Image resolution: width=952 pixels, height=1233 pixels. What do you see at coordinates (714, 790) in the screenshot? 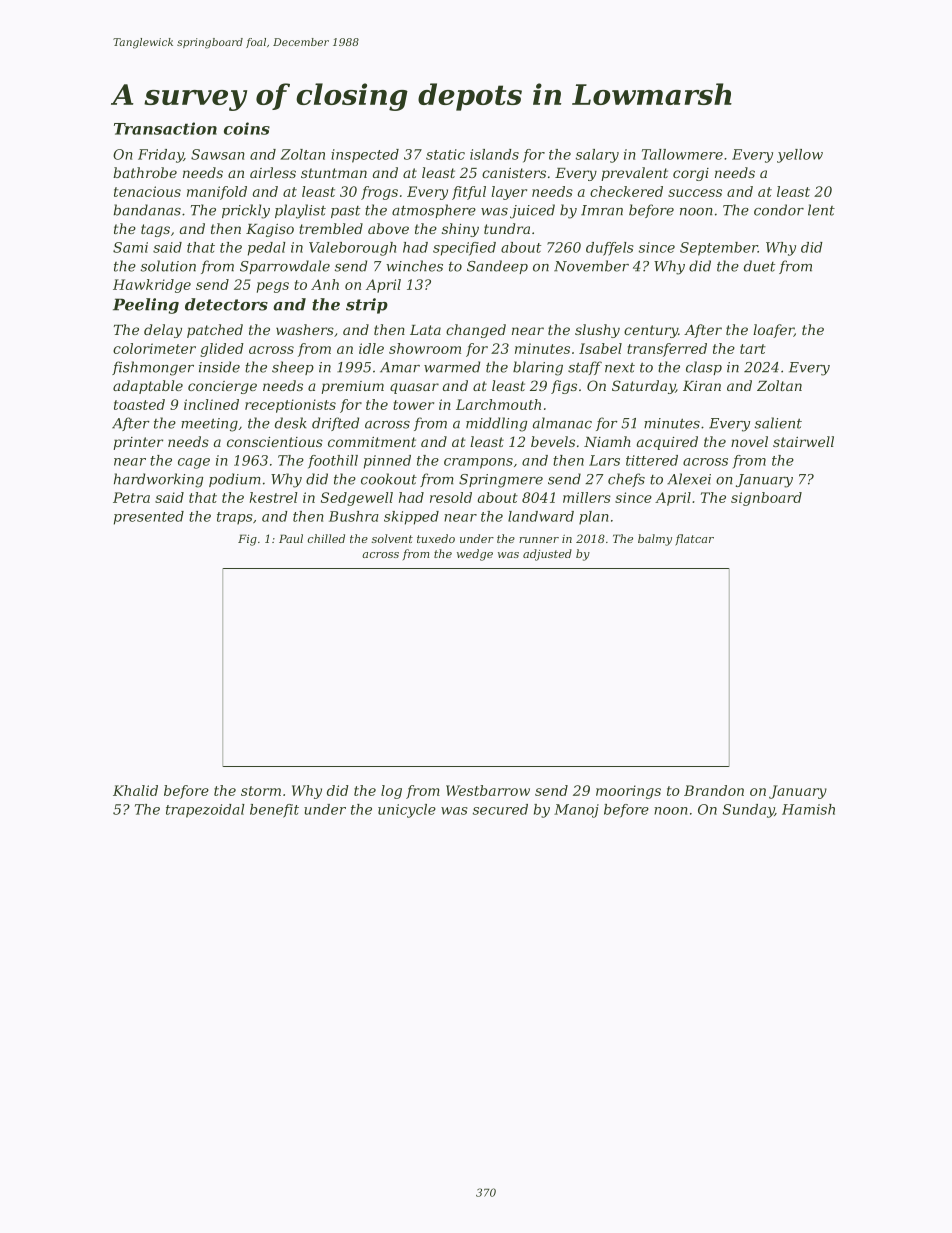
I see `Brandon` at bounding box center [714, 790].
